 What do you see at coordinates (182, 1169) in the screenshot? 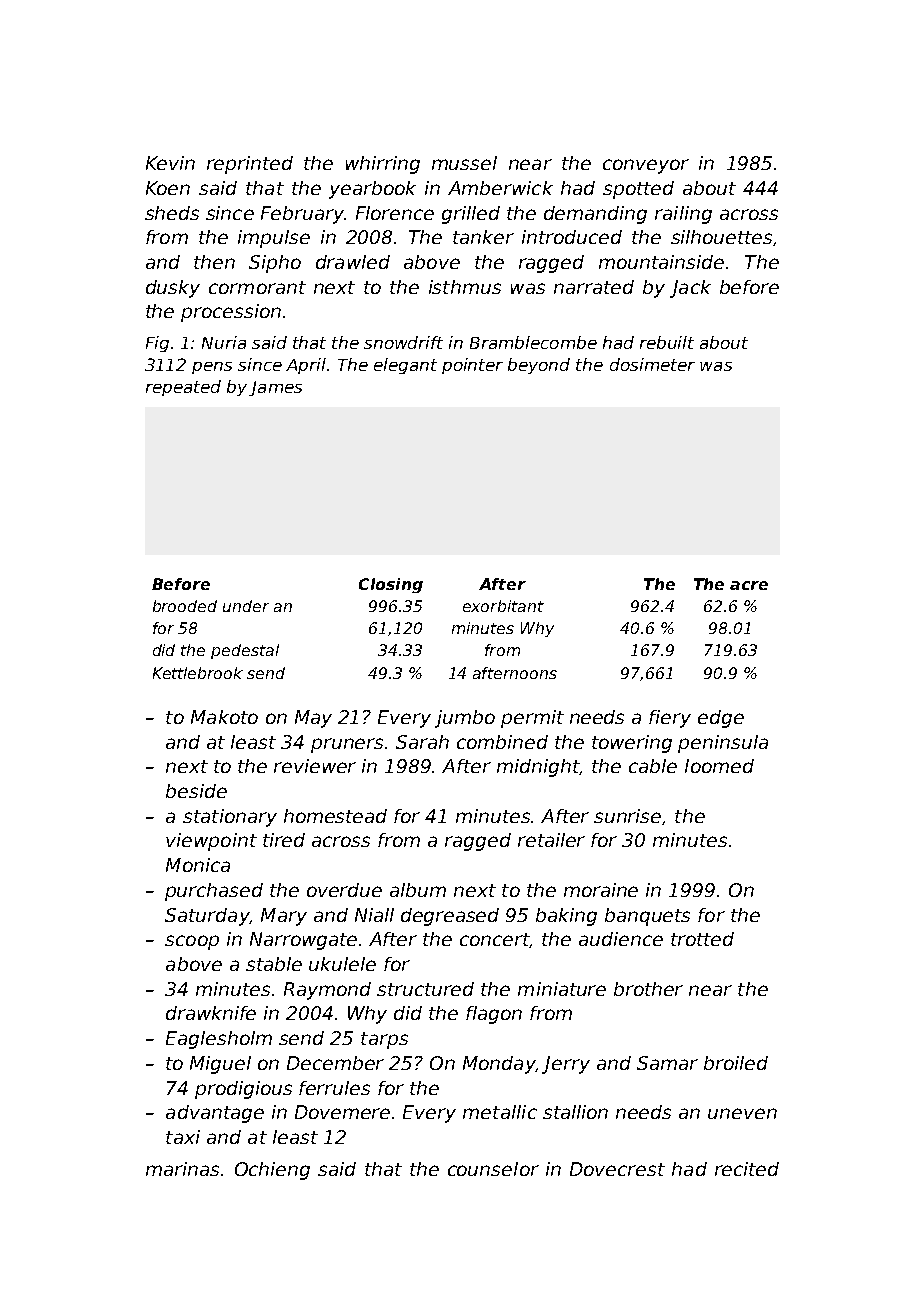
I see `marinas` at bounding box center [182, 1169].
